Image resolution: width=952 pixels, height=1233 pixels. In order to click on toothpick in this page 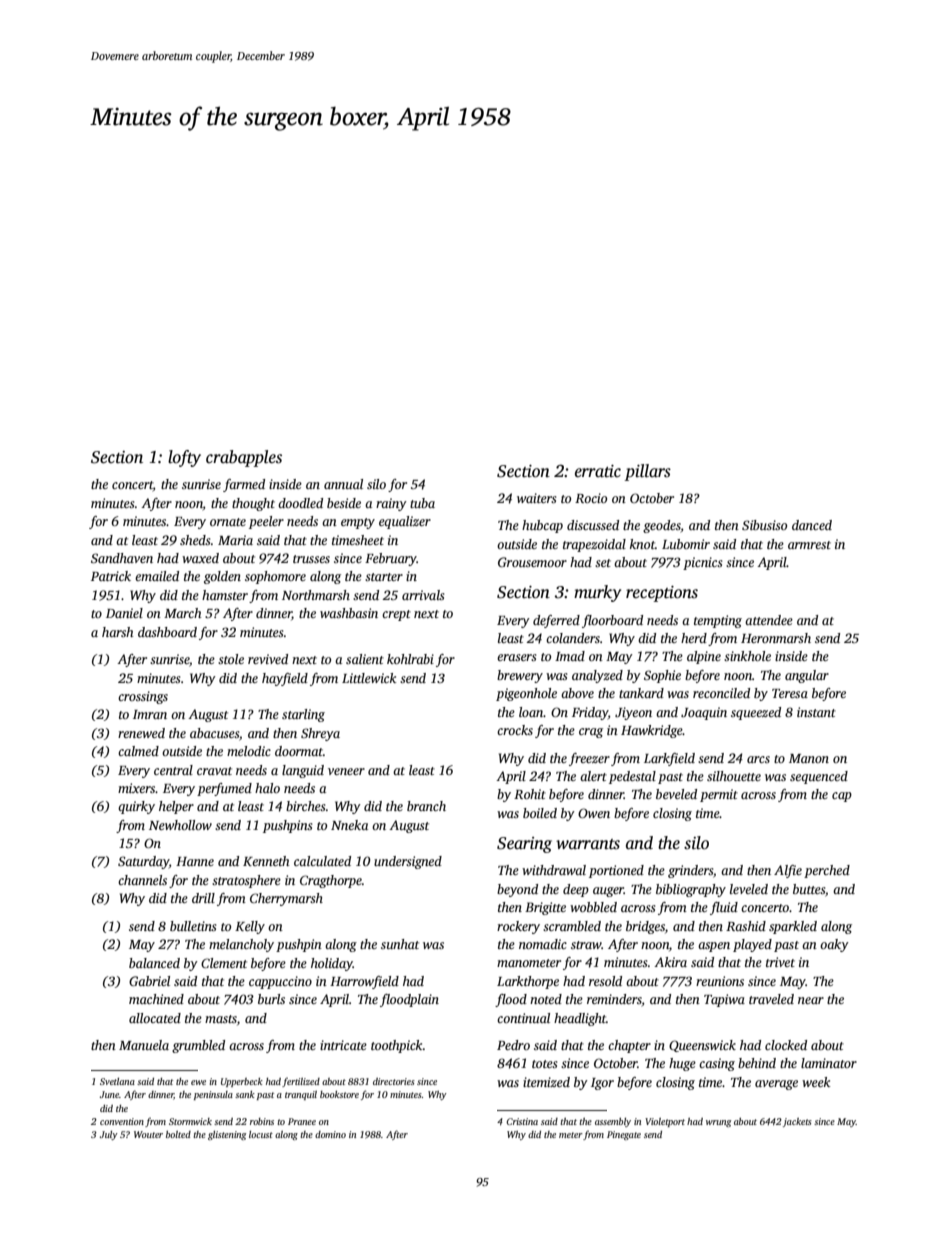, I will do `click(397, 1046)`.
